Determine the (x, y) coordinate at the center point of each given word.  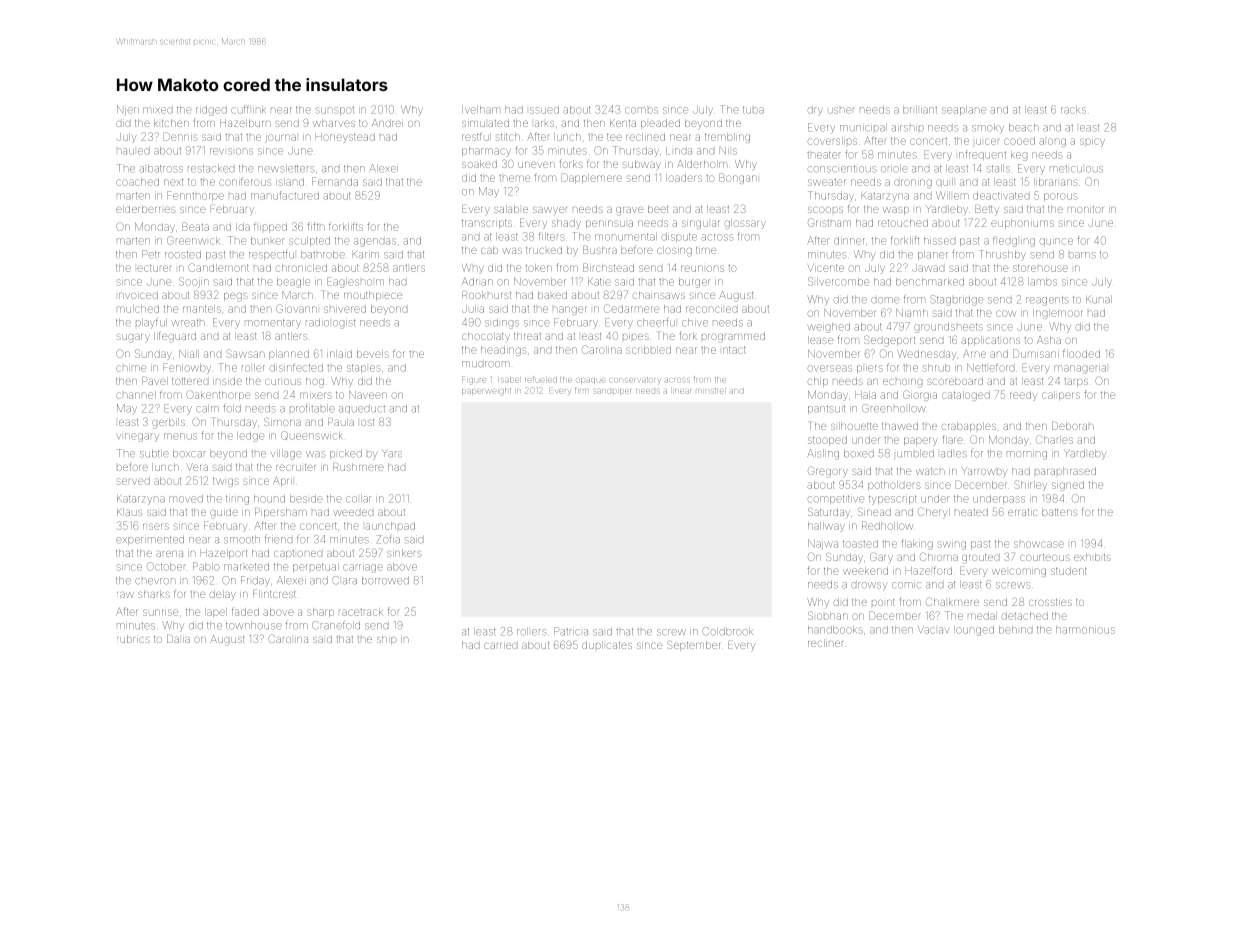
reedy (1023, 396)
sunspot (335, 111)
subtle (154, 454)
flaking (917, 544)
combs (641, 110)
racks (1073, 110)
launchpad (390, 526)
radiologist (330, 324)
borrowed (385, 581)
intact (734, 350)
